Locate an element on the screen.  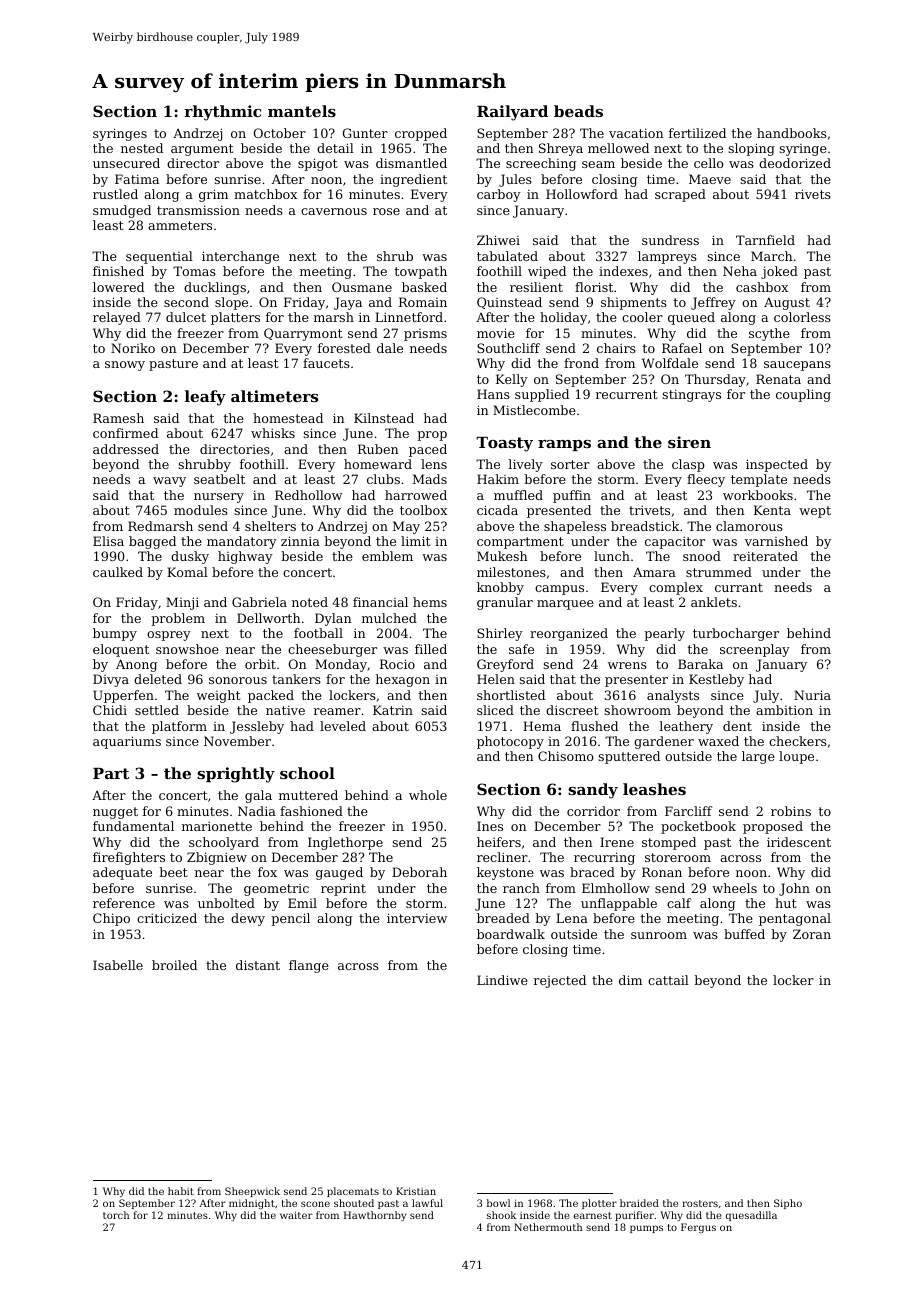
ammeters is located at coordinates (180, 225).
